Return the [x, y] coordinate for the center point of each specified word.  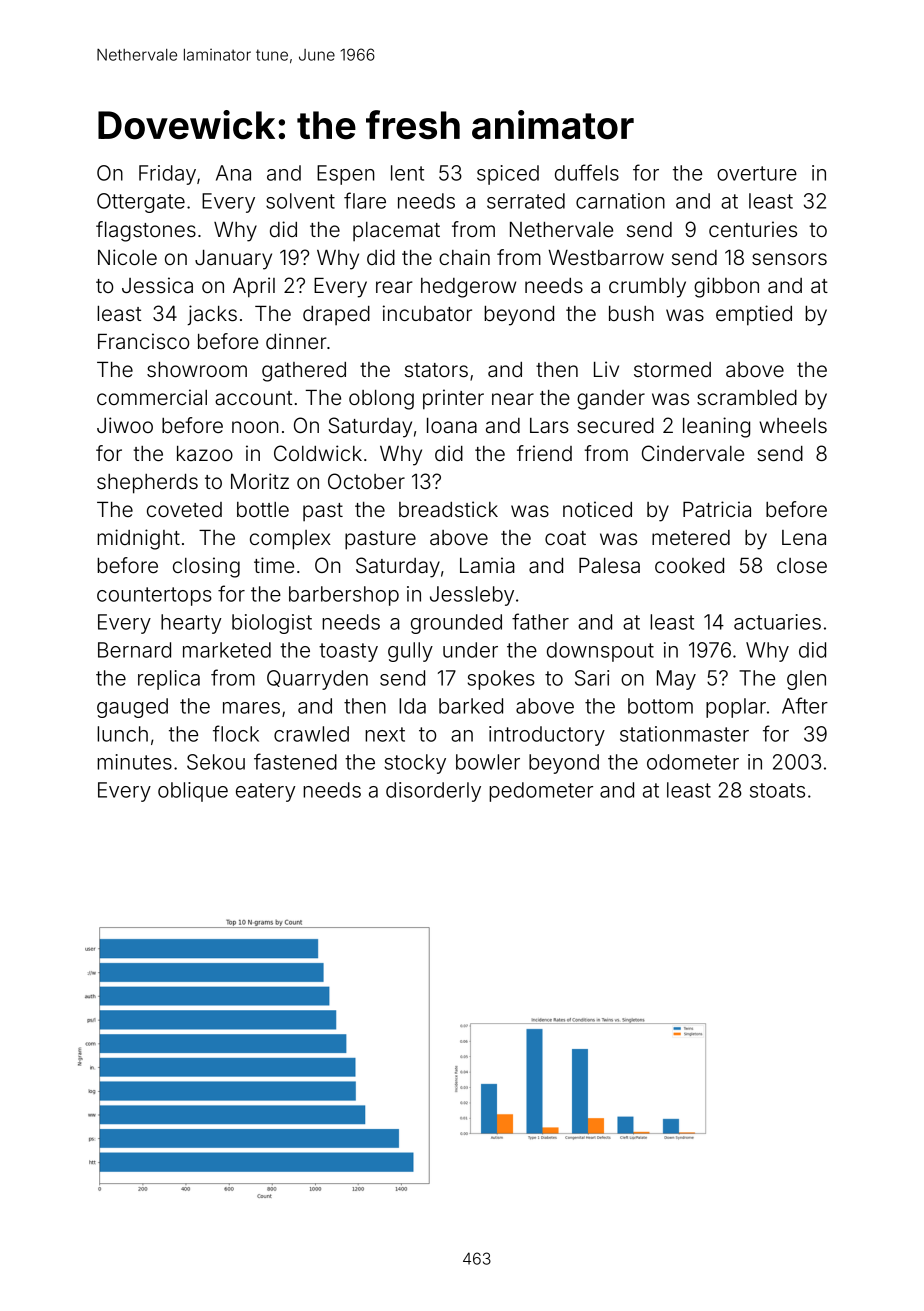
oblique [193, 792]
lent [407, 173]
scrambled [747, 397]
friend [544, 453]
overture [757, 173]
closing [206, 567]
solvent [300, 201]
